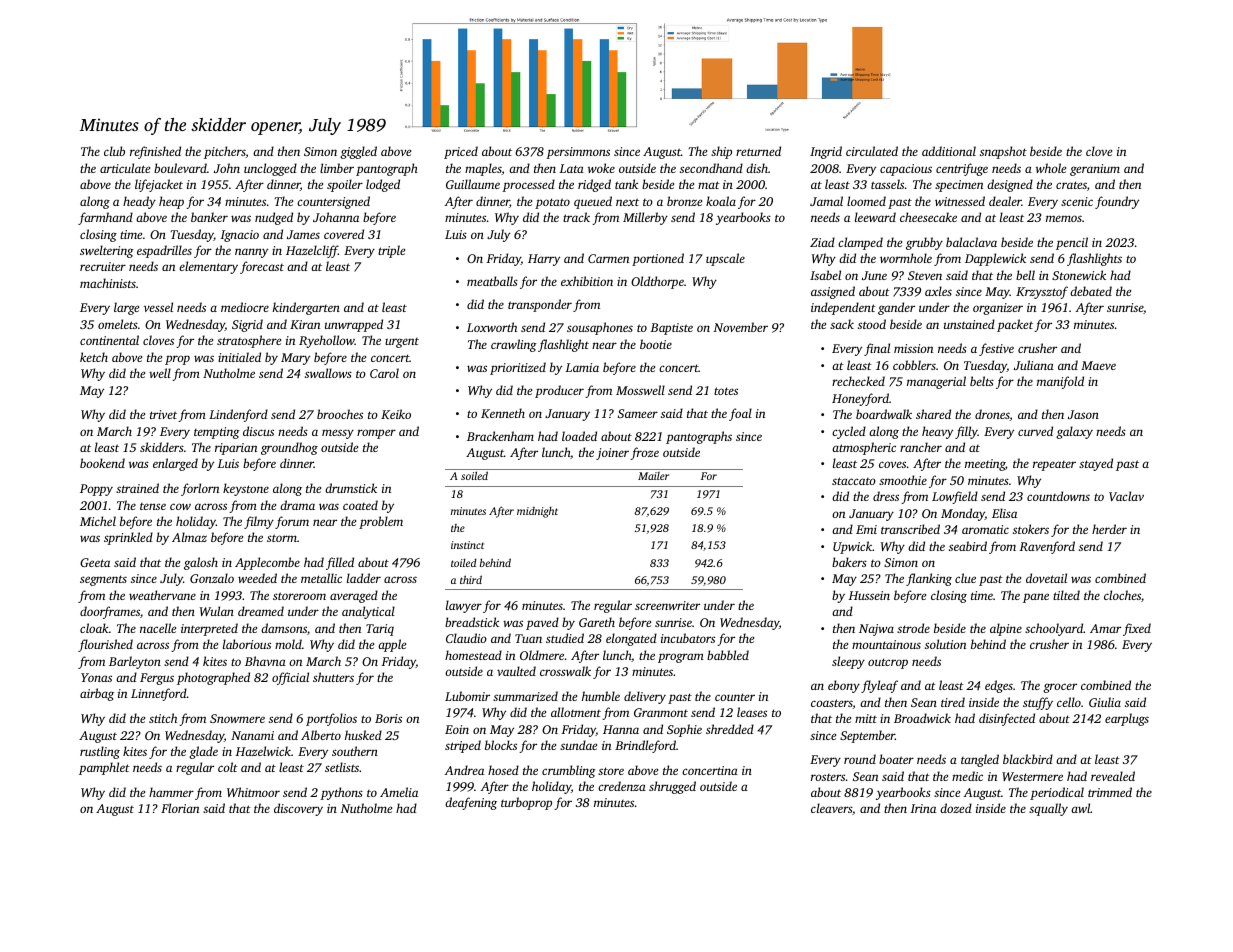 The height and width of the document is (952, 1233). What do you see at coordinates (364, 578) in the document?
I see `ladder` at bounding box center [364, 578].
